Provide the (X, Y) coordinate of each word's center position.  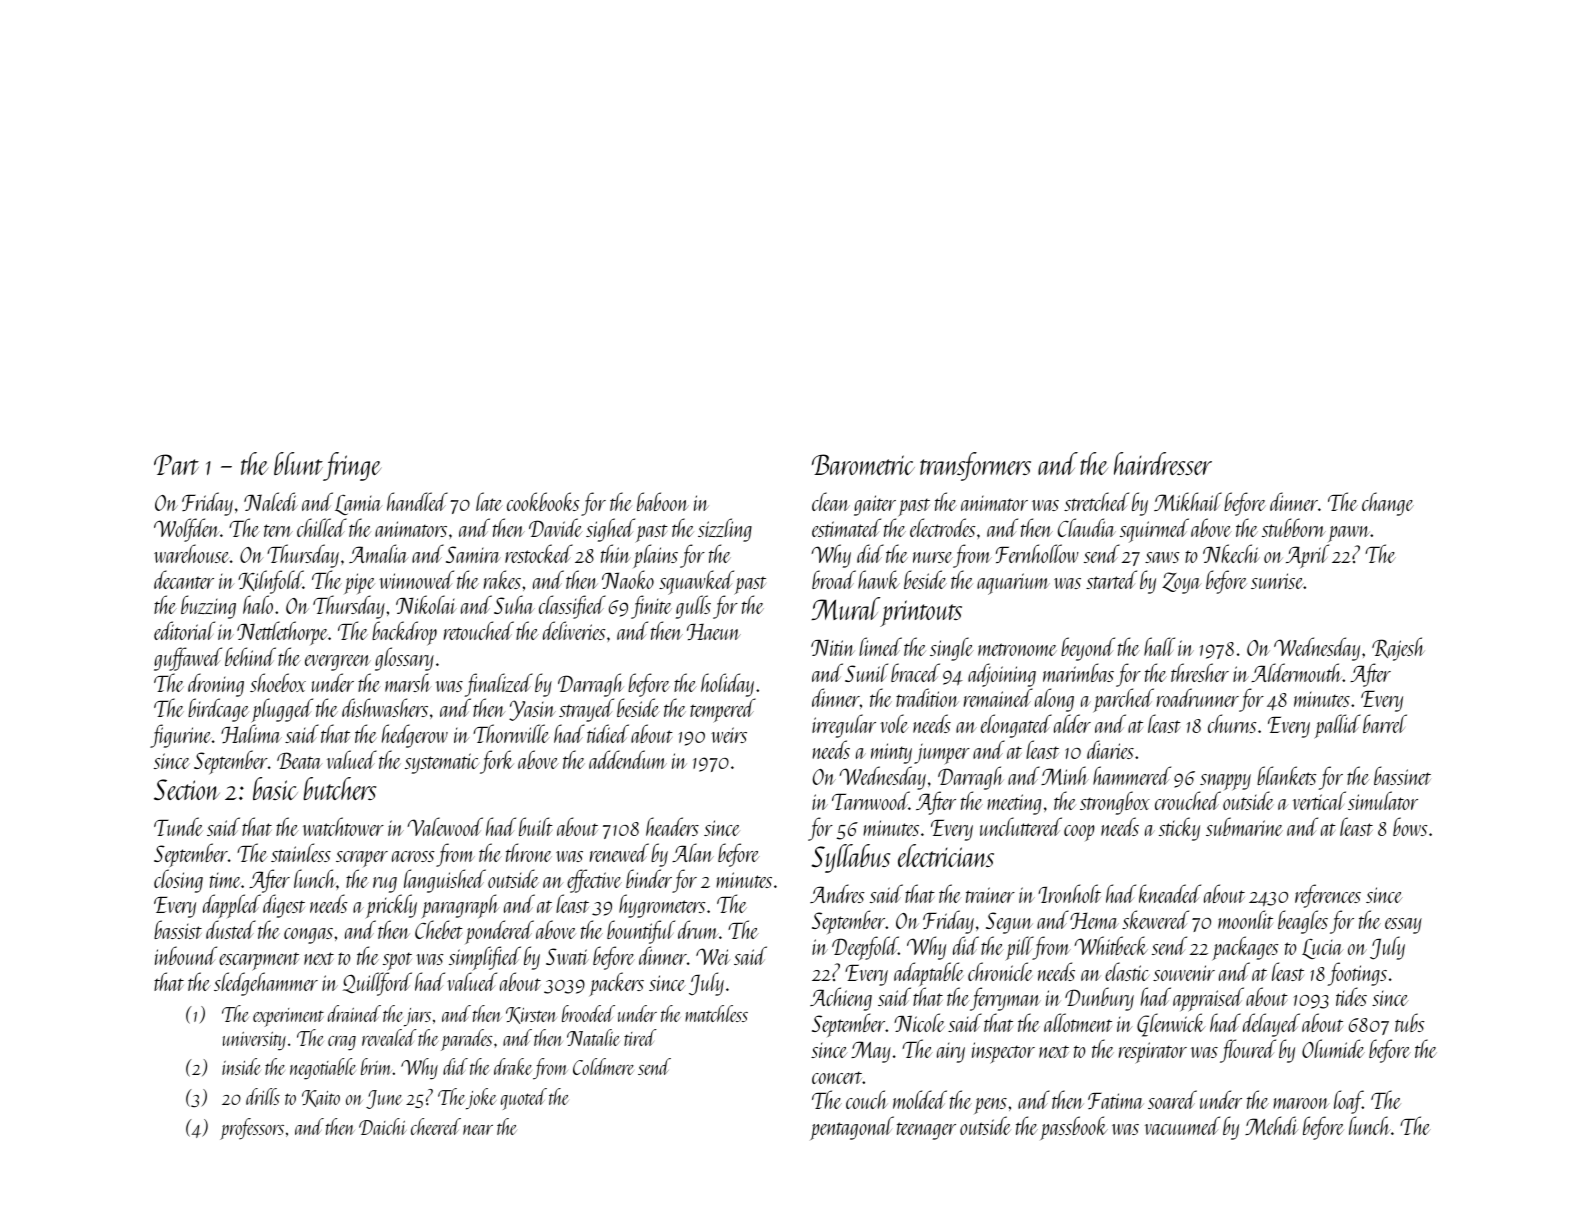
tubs (1410, 1022)
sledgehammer (266, 984)
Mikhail (1188, 501)
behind (250, 656)
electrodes (943, 527)
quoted (524, 1099)
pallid (1337, 726)
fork (497, 762)
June (384, 1099)
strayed (586, 710)
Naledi (271, 501)
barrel (1385, 723)
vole (894, 723)
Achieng (841, 999)
